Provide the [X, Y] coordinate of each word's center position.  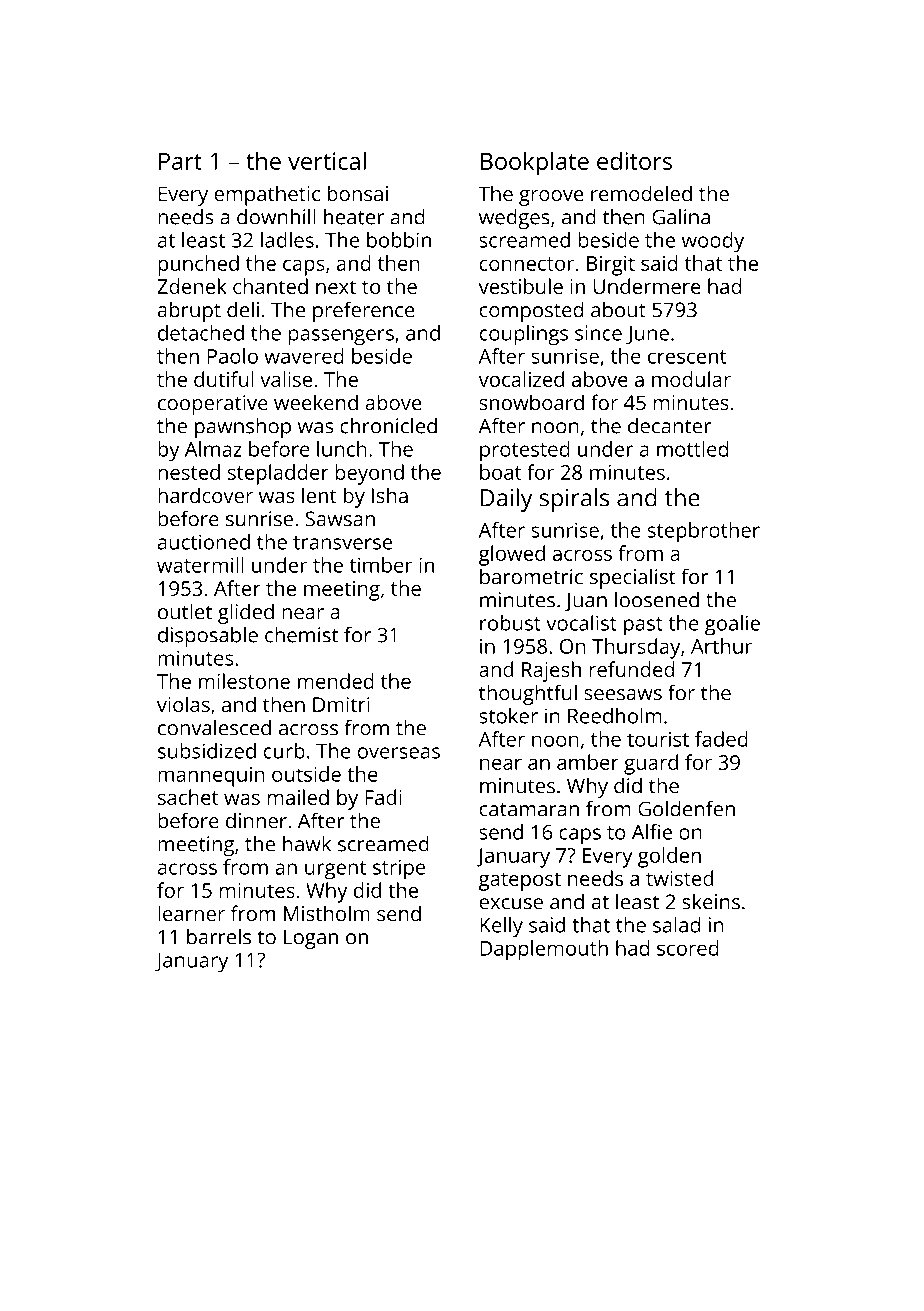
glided [246, 613]
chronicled [388, 426]
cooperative [213, 405]
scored [688, 948]
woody [713, 242]
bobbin [399, 240]
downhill [276, 217]
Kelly [501, 927]
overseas [398, 753]
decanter [669, 426]
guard [651, 764]
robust [510, 623]
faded [721, 739]
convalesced [214, 727]
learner [191, 913]
